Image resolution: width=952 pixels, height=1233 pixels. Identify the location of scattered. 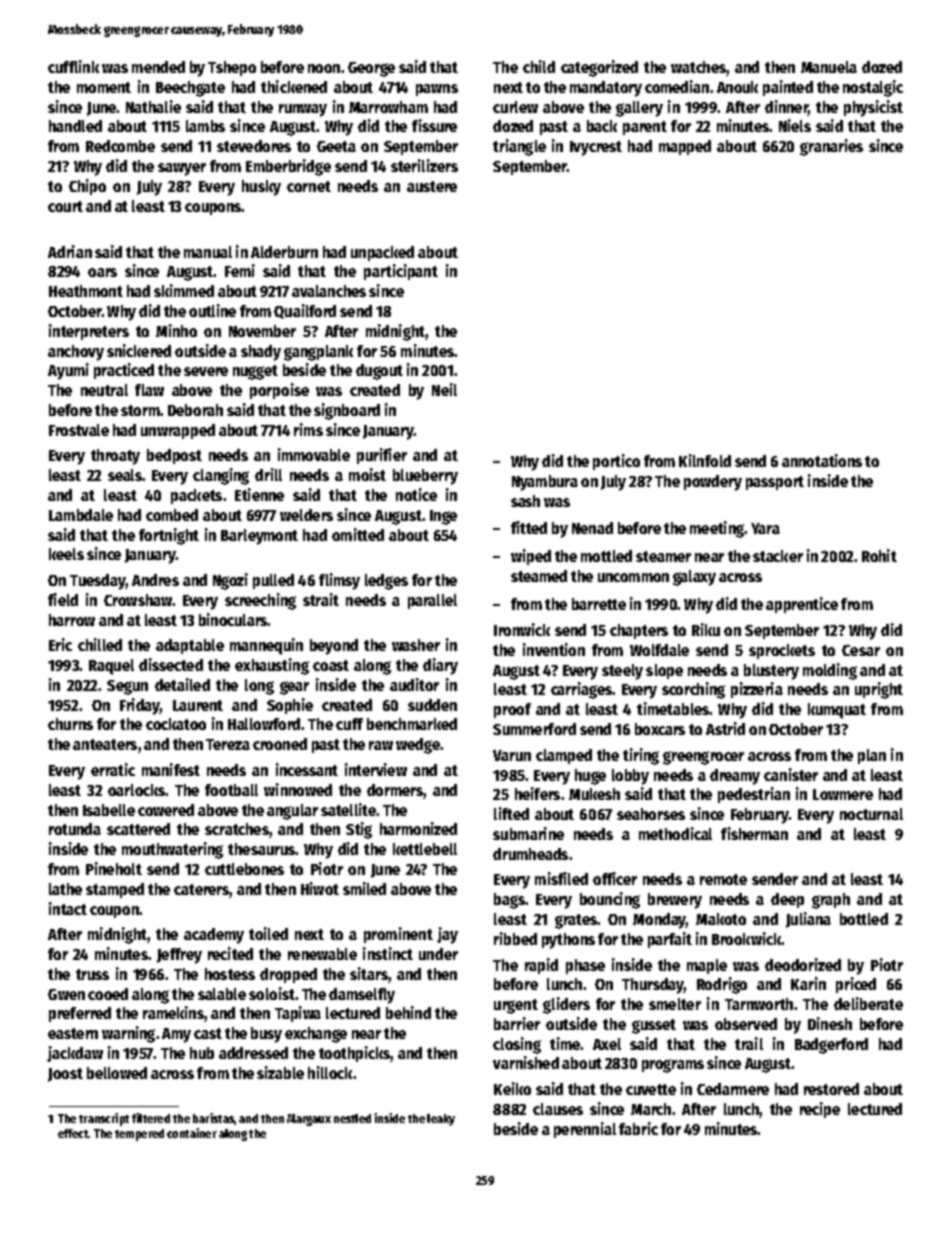
(138, 829).
